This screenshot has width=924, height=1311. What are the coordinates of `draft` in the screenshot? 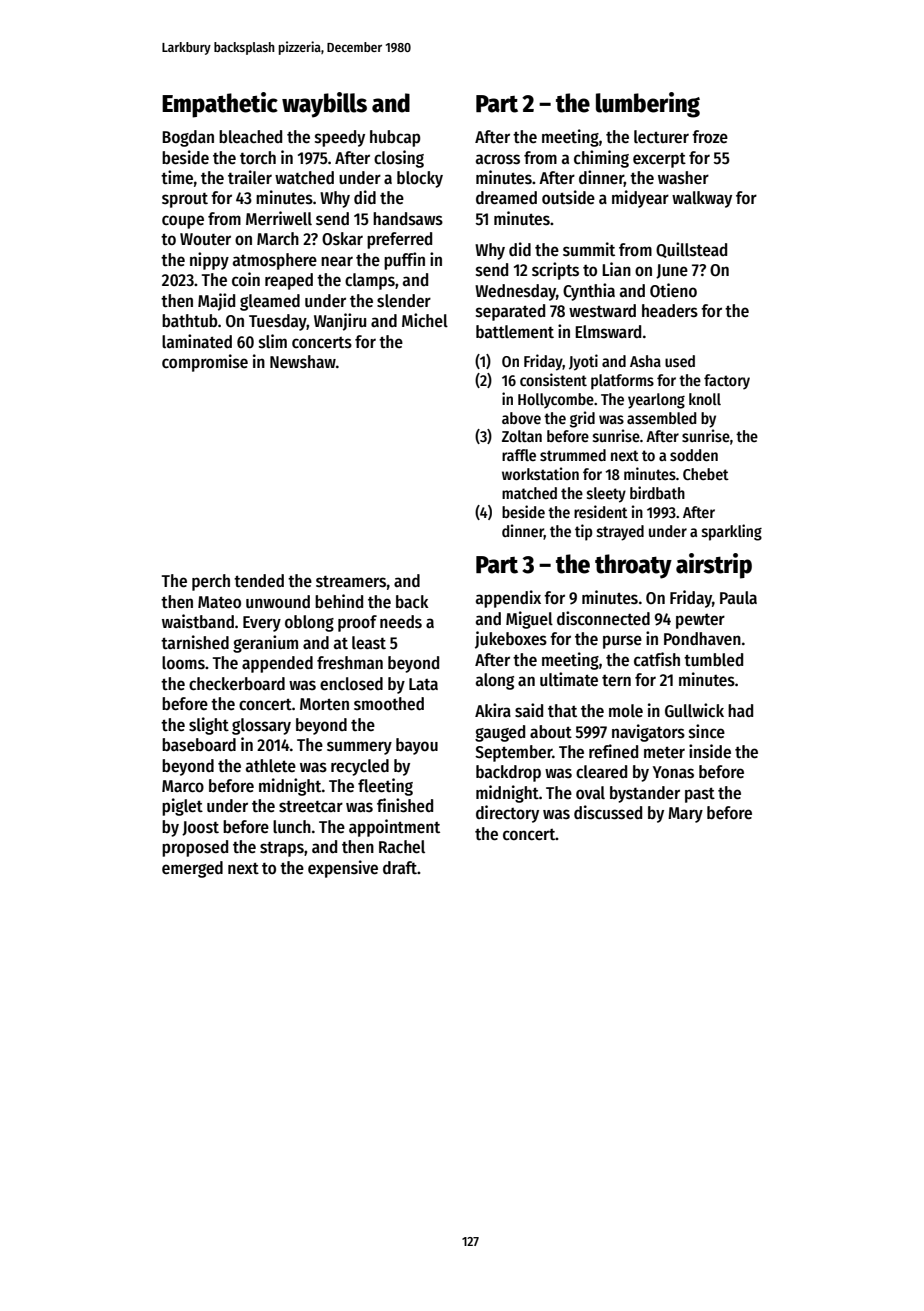 It's located at (400, 868).
